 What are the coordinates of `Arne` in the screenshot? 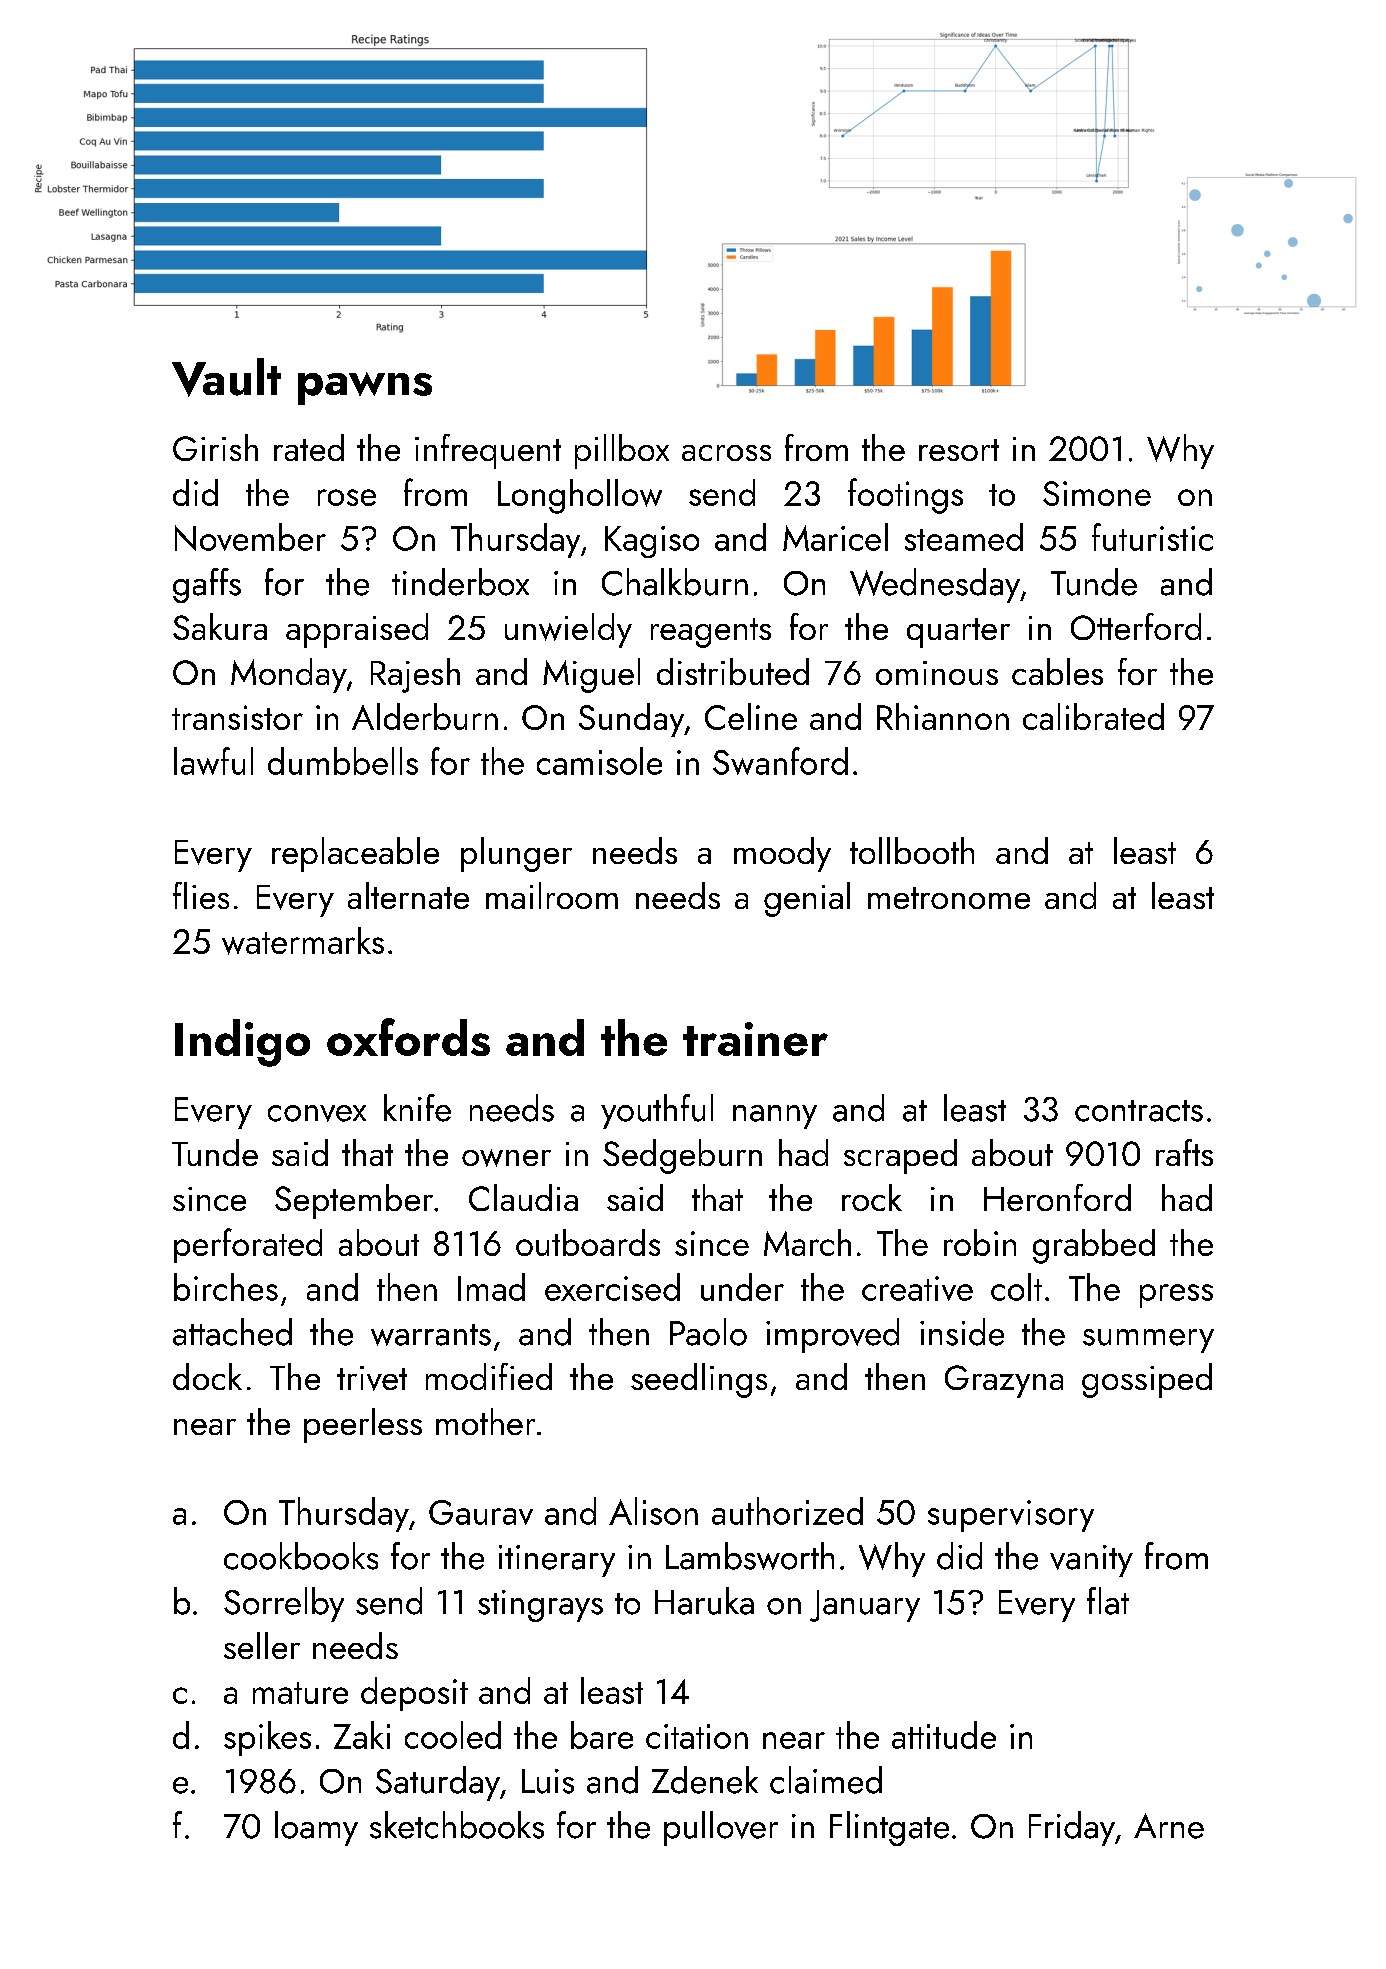 It's located at (1169, 1826).
